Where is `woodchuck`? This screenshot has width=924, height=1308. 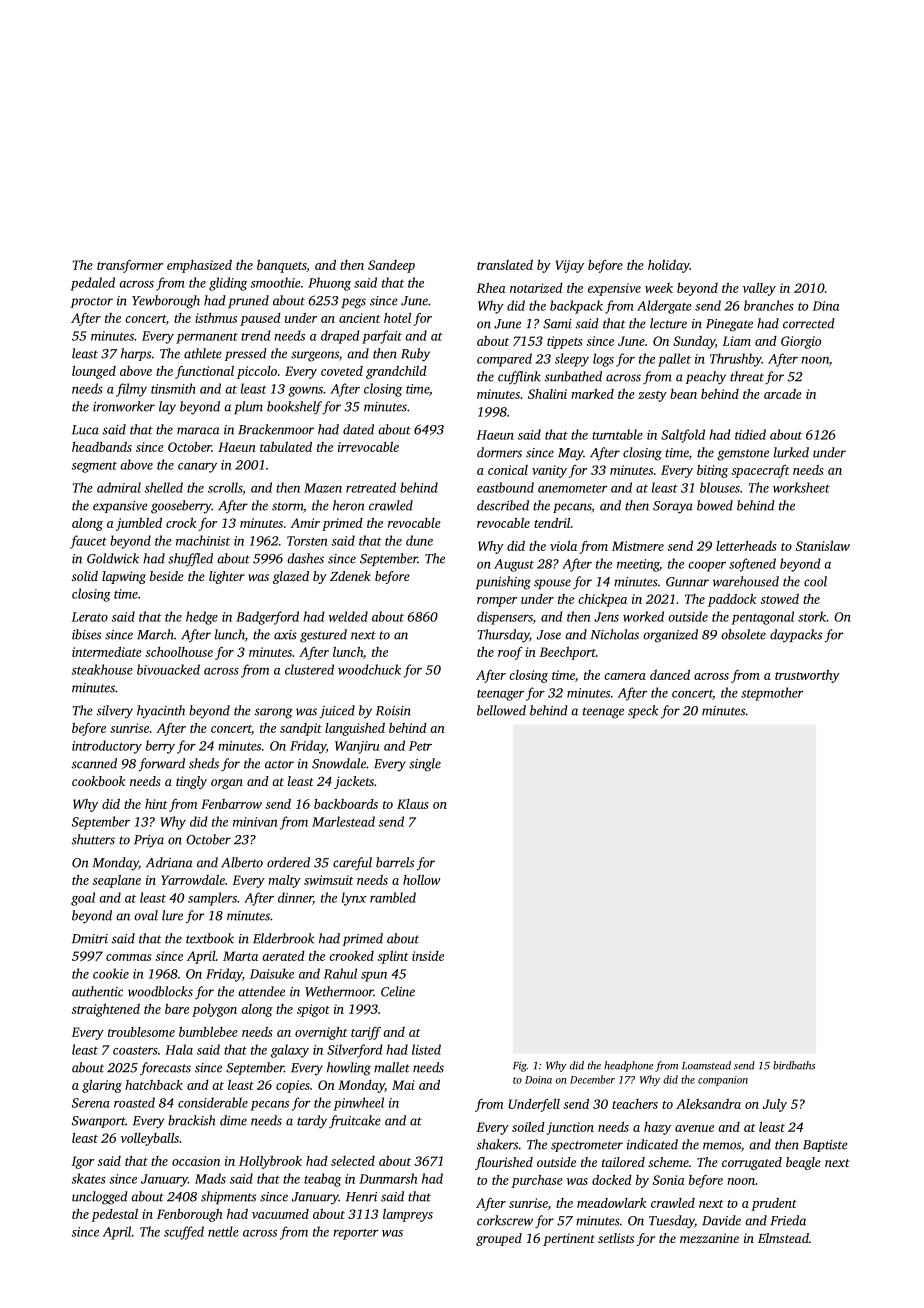
woodchuck is located at coordinates (369, 669).
